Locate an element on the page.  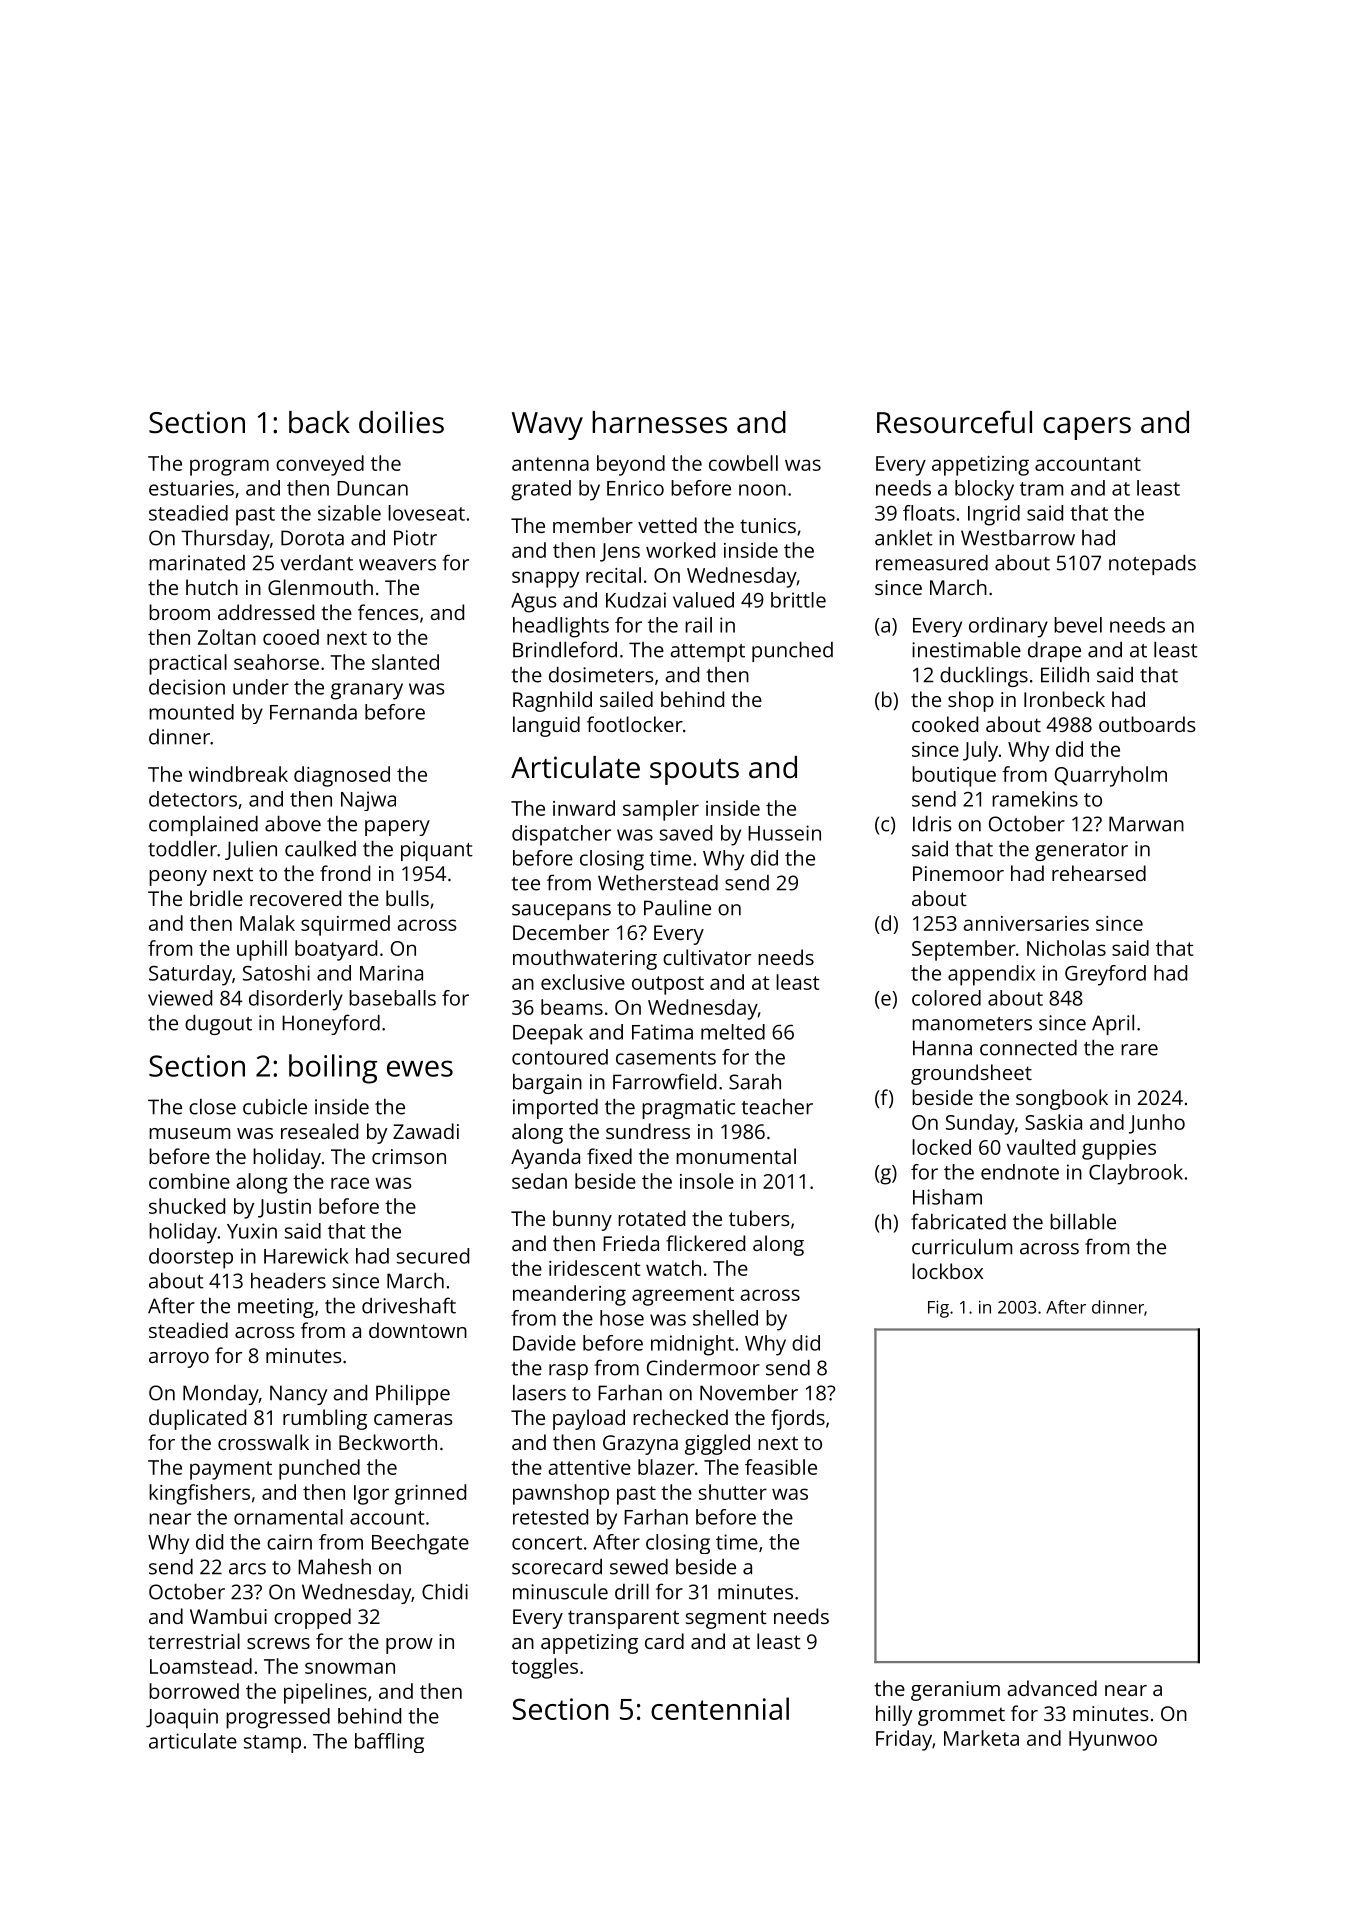
cowbell is located at coordinates (743, 463).
